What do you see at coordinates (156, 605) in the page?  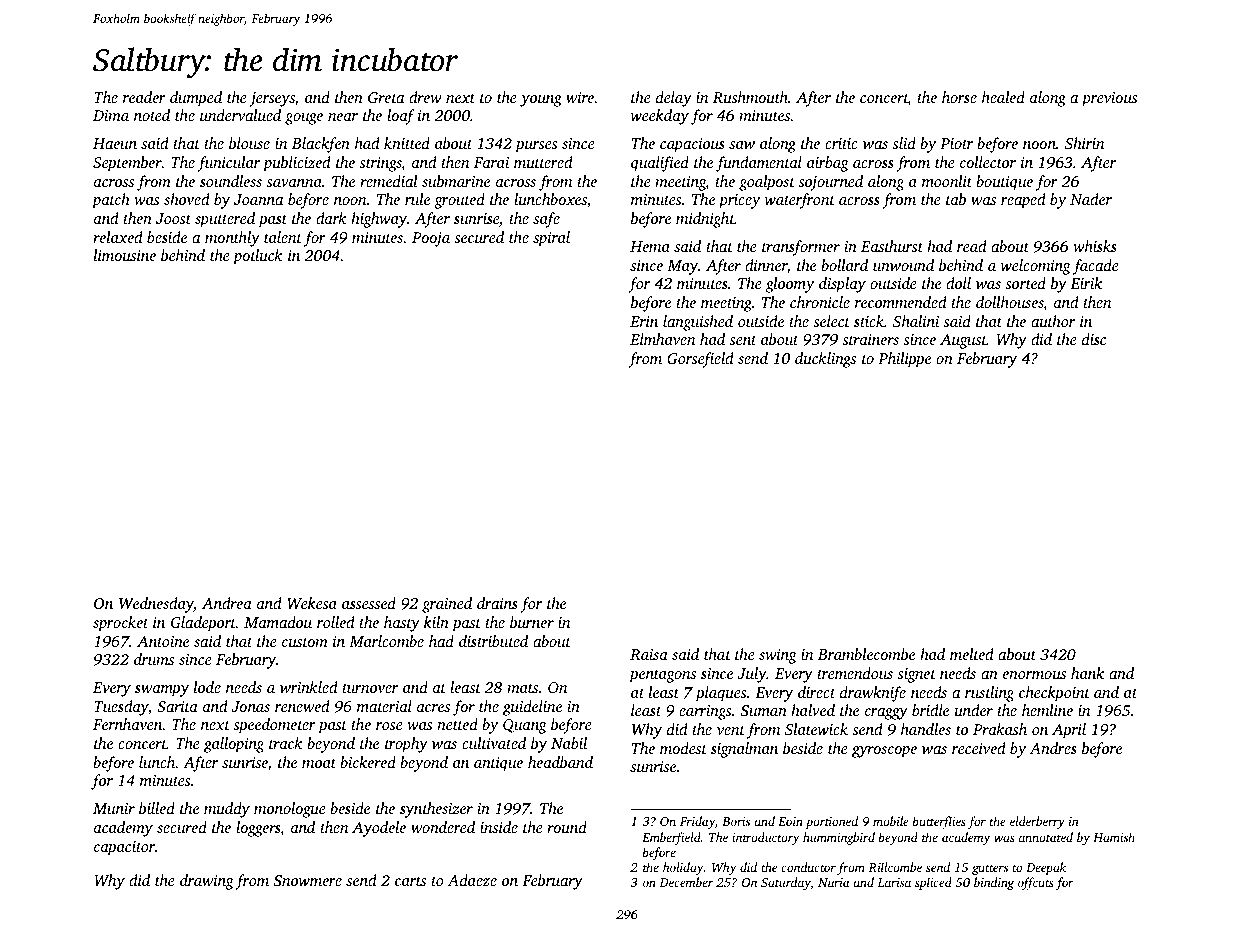 I see `Wednesday` at bounding box center [156, 605].
